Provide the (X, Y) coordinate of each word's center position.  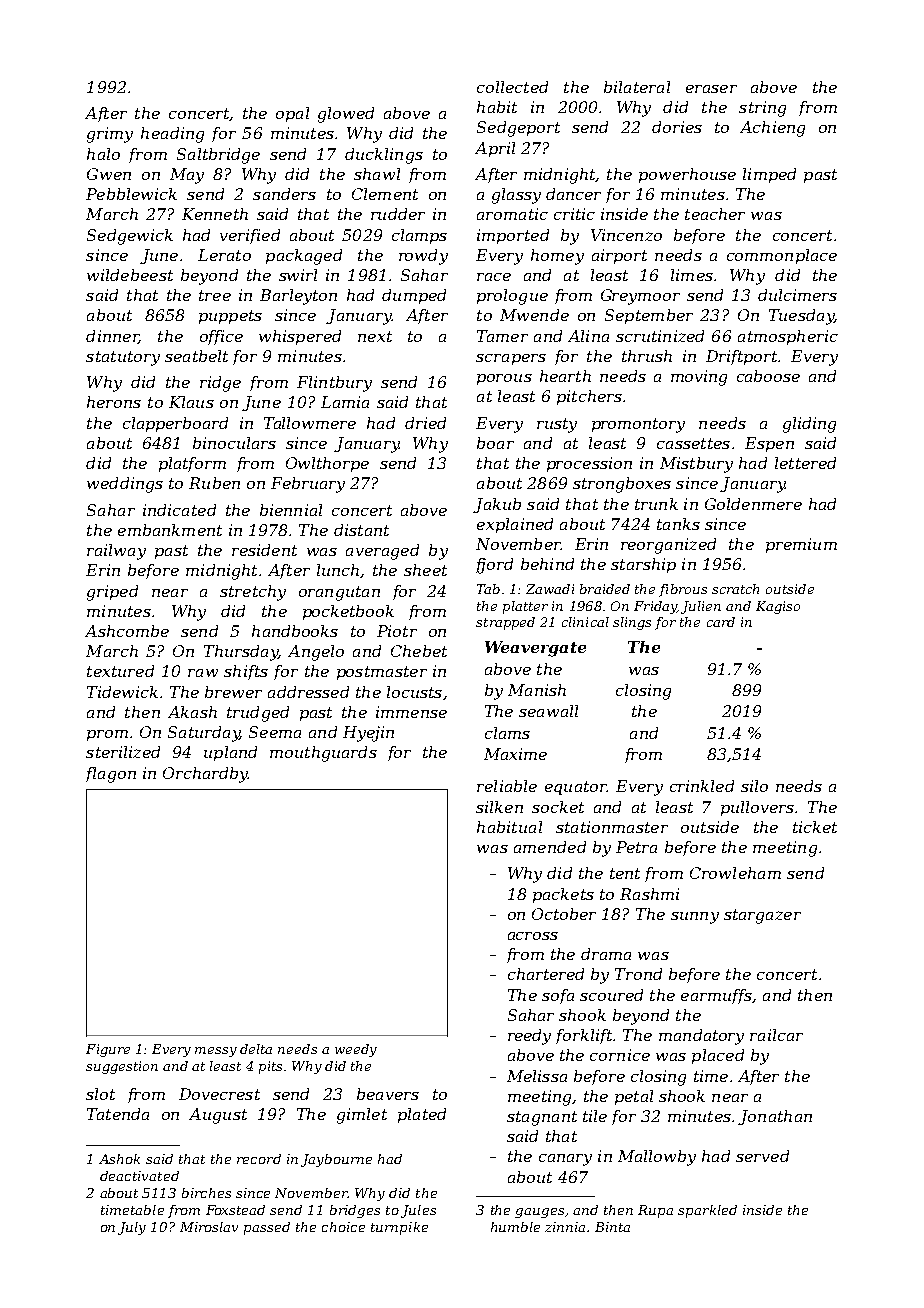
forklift (584, 1036)
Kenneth (215, 214)
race (494, 277)
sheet (425, 570)
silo (754, 786)
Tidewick (122, 692)
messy (216, 1052)
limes (692, 275)
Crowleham (735, 873)
